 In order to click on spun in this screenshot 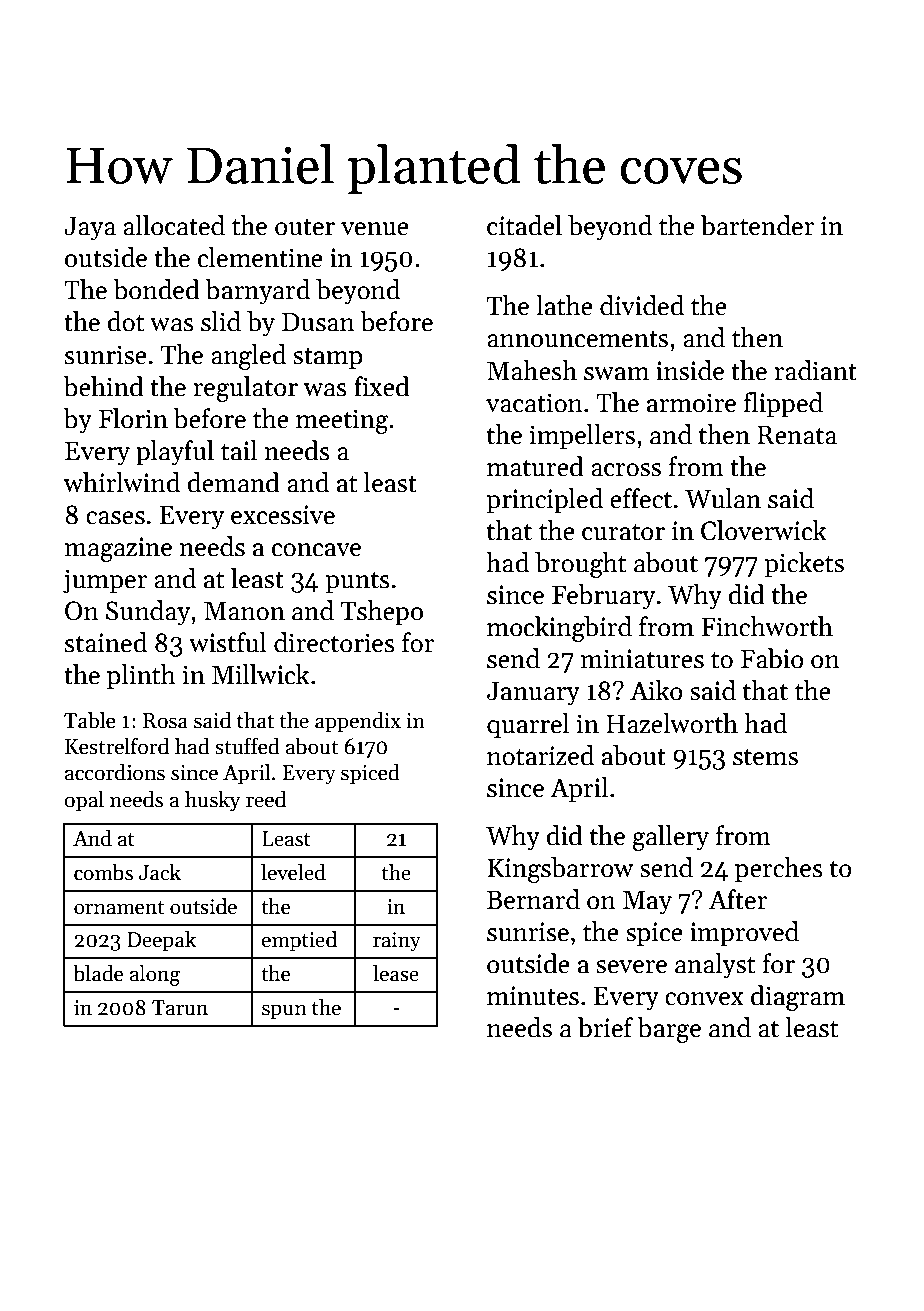, I will do `click(284, 1012)`.
